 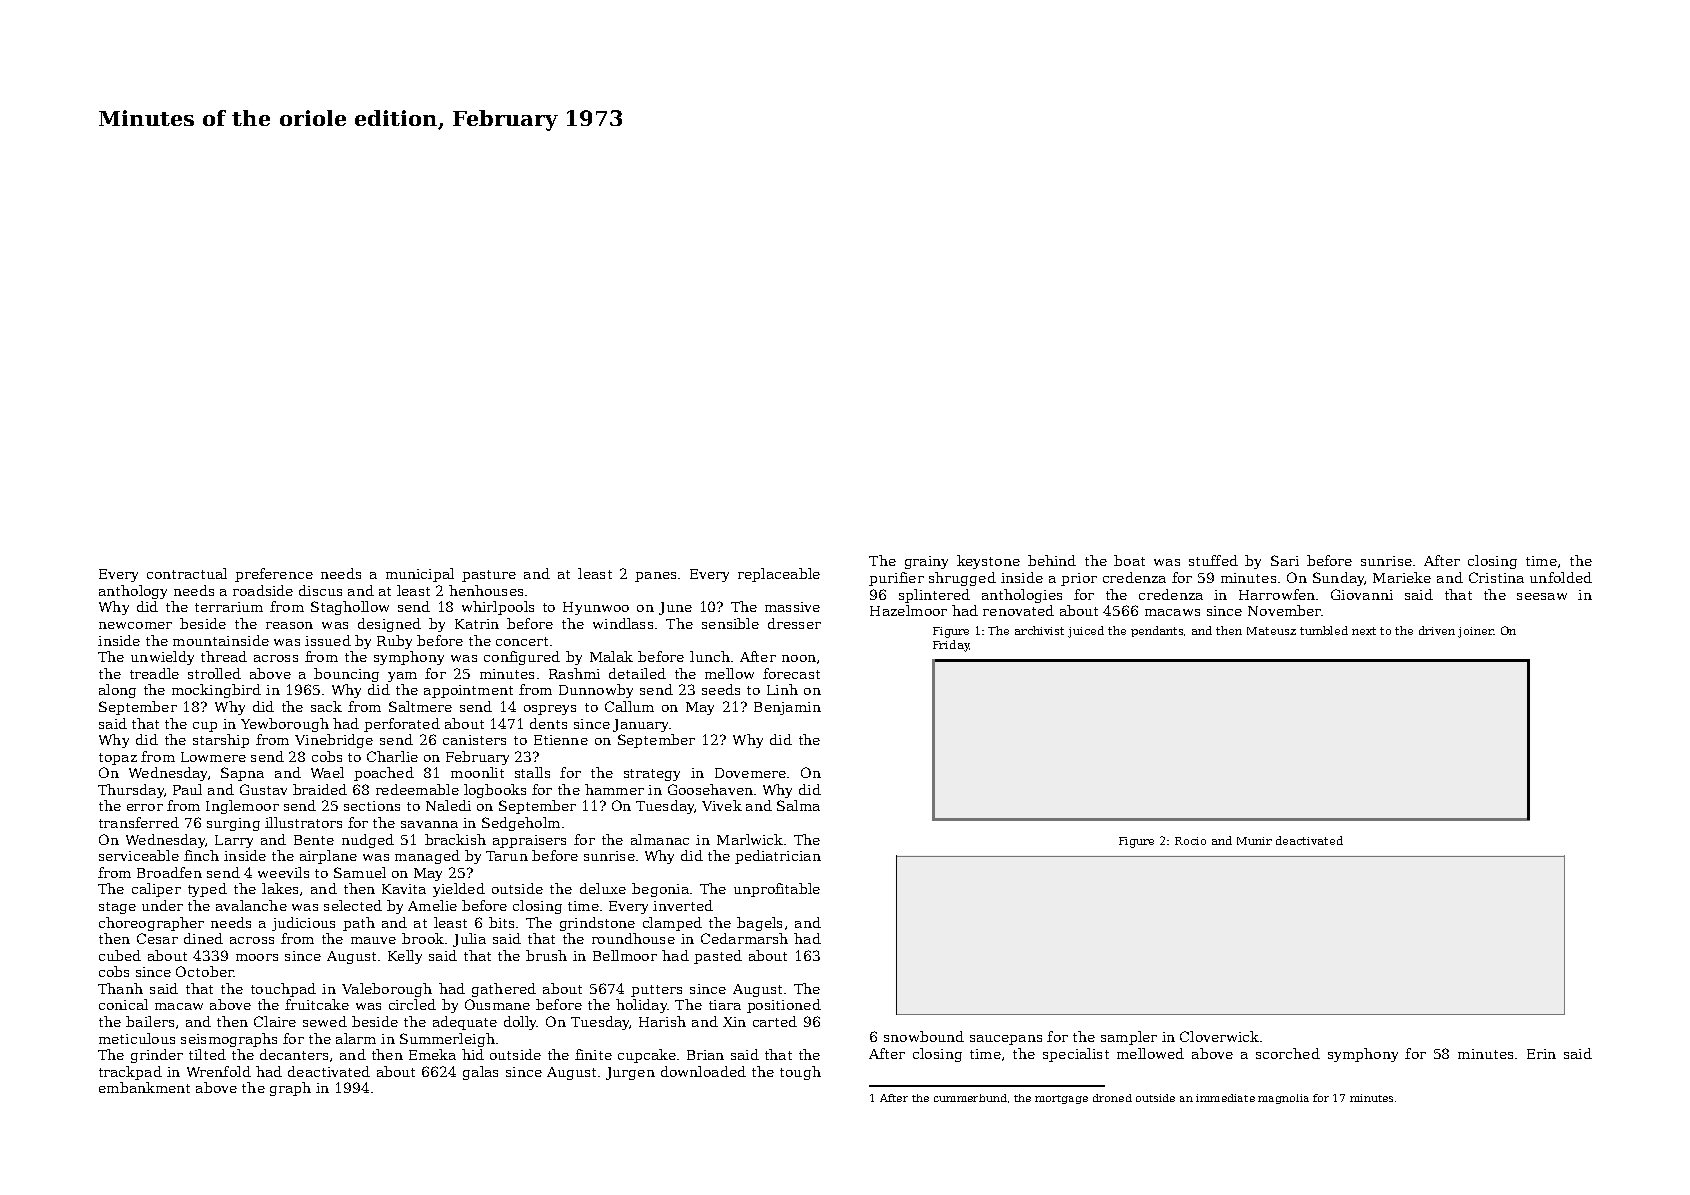 I want to click on joiner, so click(x=1475, y=632).
